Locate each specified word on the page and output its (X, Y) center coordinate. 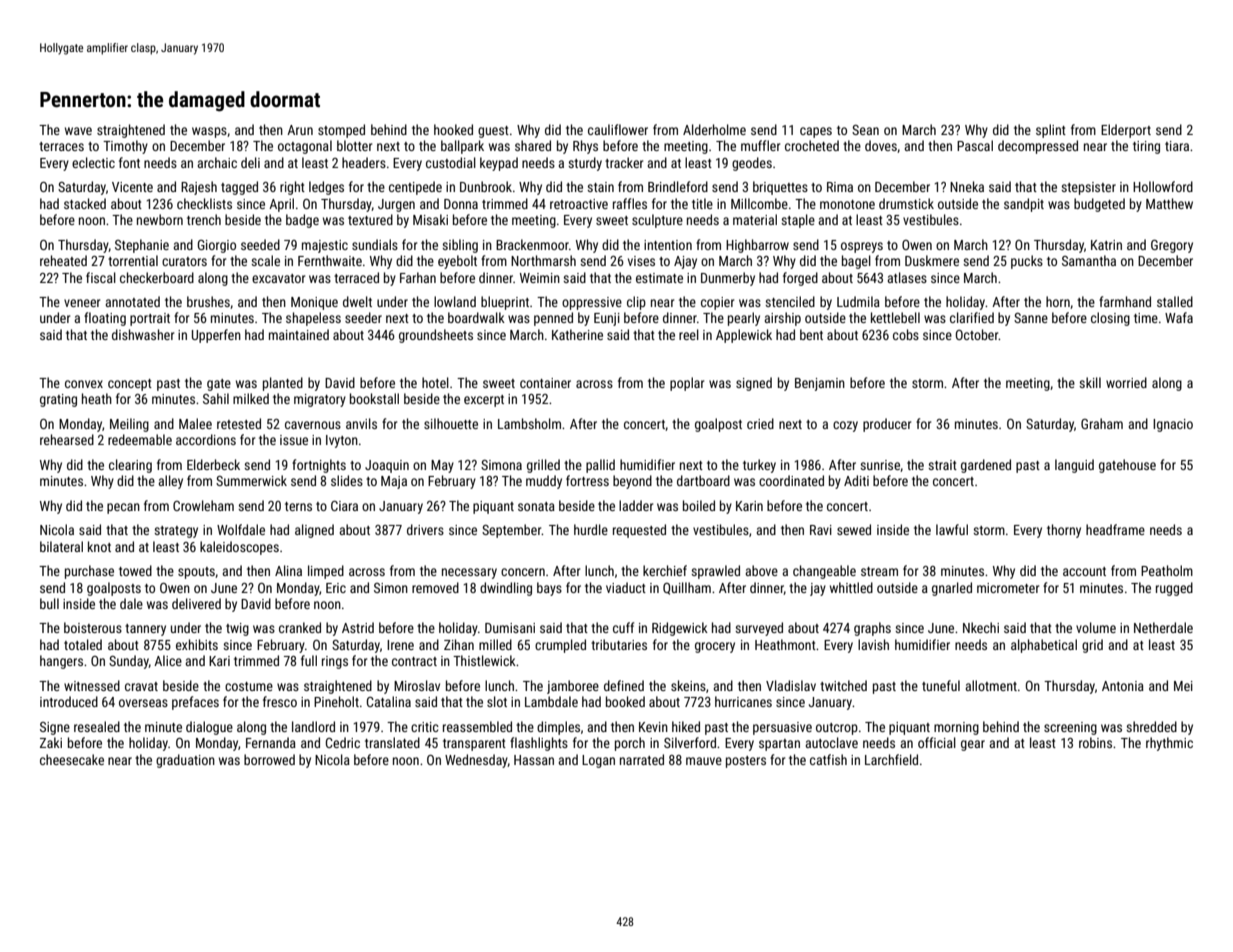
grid (1092, 646)
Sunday (129, 662)
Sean (865, 130)
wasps (209, 132)
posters (746, 762)
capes (816, 132)
